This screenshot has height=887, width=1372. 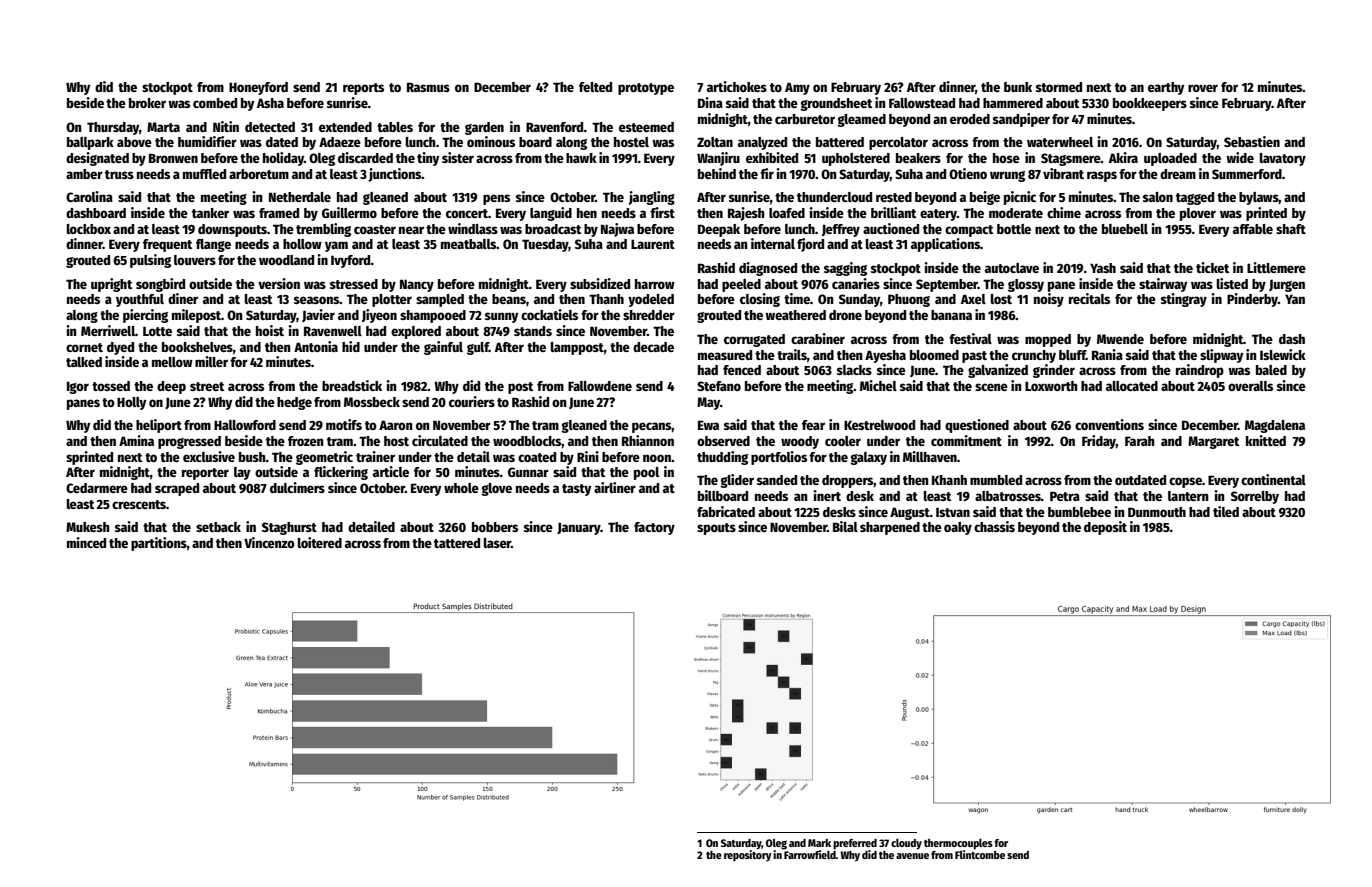 I want to click on trails, so click(x=792, y=354).
